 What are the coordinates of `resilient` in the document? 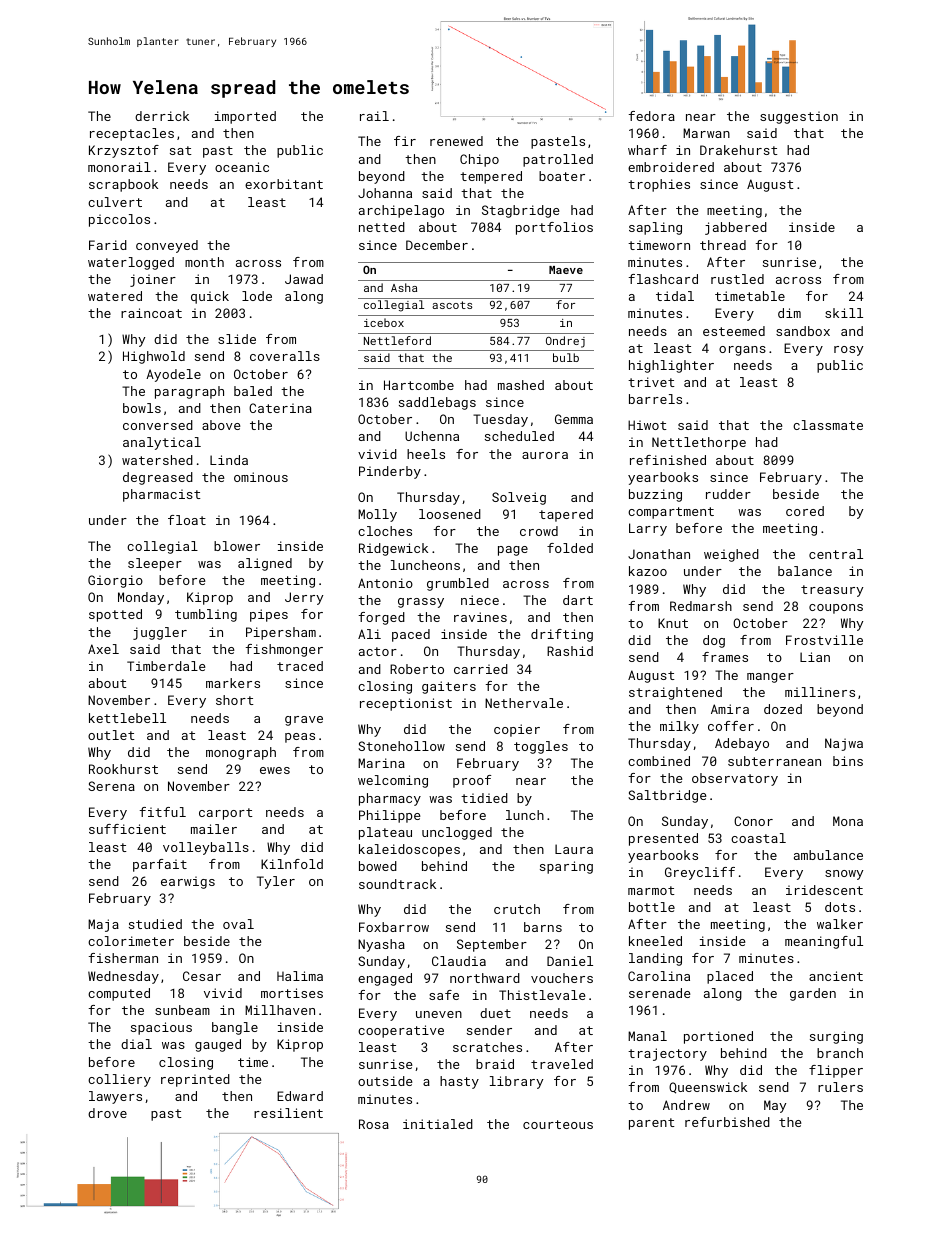 It's located at (288, 1113).
